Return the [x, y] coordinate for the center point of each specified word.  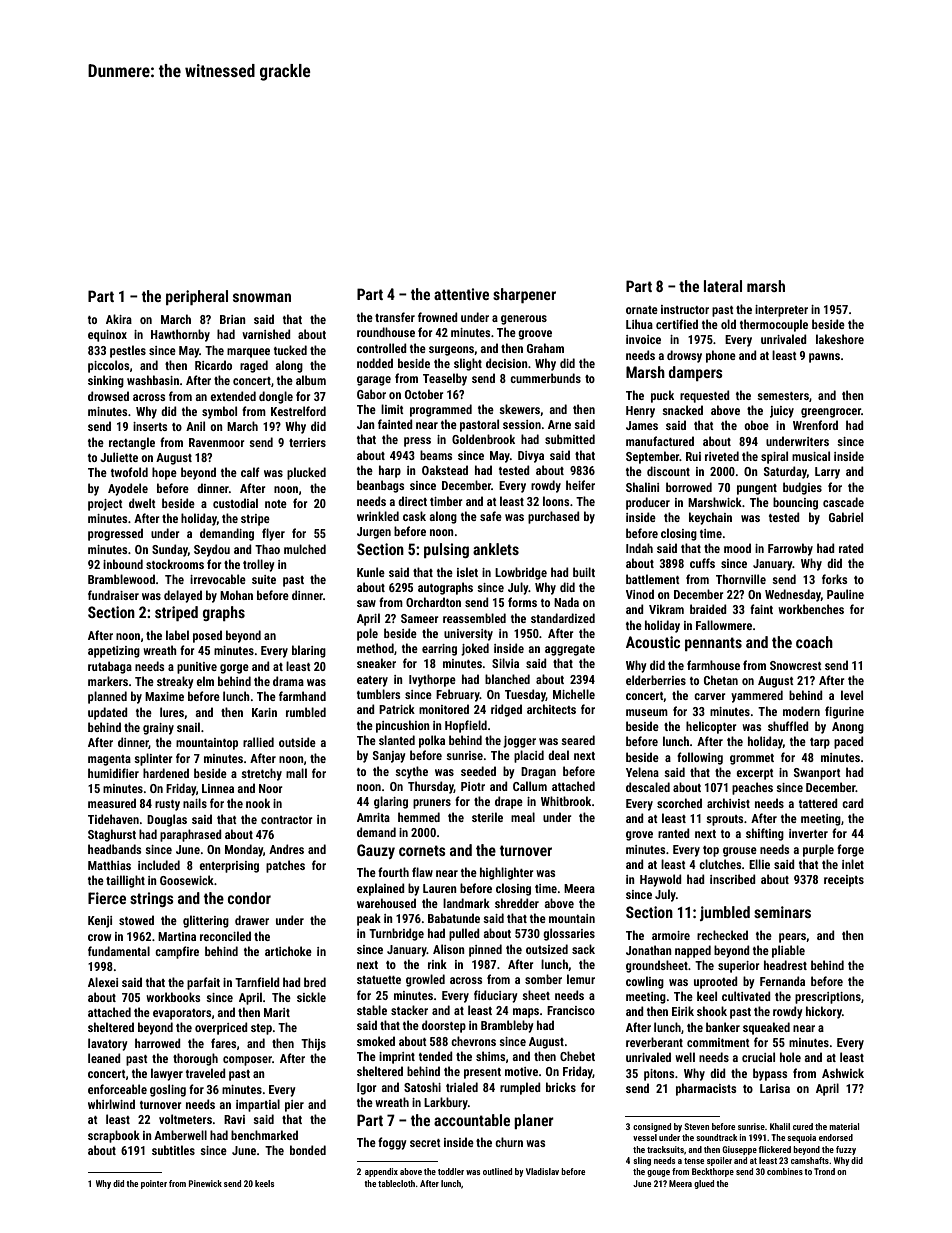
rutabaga [110, 667]
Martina [177, 936]
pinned [485, 950]
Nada [566, 602]
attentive [461, 294]
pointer [154, 1184]
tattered [818, 803]
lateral [723, 286]
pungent [757, 489]
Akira [119, 319]
